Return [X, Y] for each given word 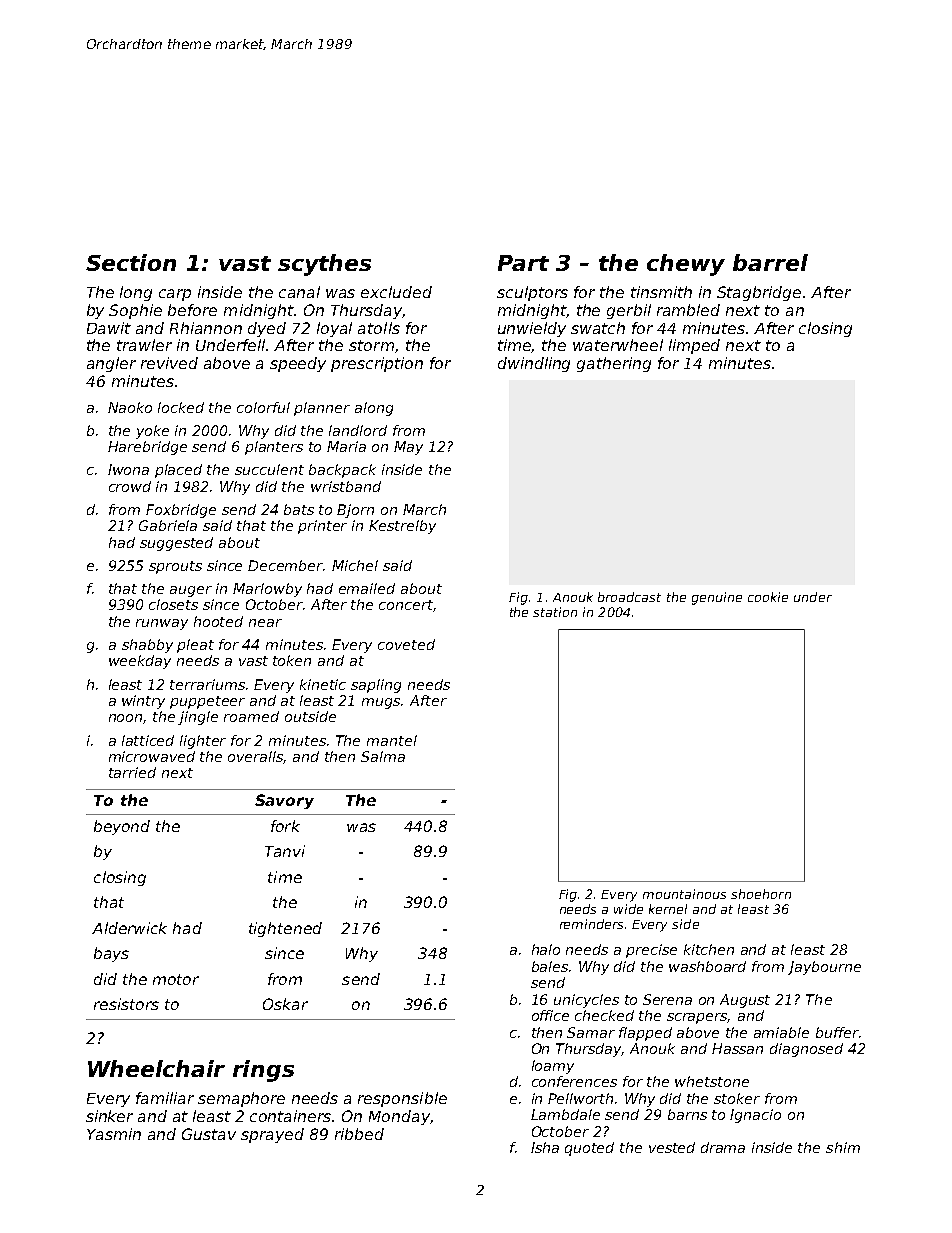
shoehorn [761, 894]
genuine [717, 598]
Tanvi [285, 851]
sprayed [272, 1135]
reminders [591, 924]
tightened [285, 929]
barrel [770, 262]
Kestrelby [402, 527]
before [192, 310]
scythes [324, 265]
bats [299, 509]
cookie [768, 597]
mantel [392, 740]
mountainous [684, 894]
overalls [256, 757]
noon [126, 719]
